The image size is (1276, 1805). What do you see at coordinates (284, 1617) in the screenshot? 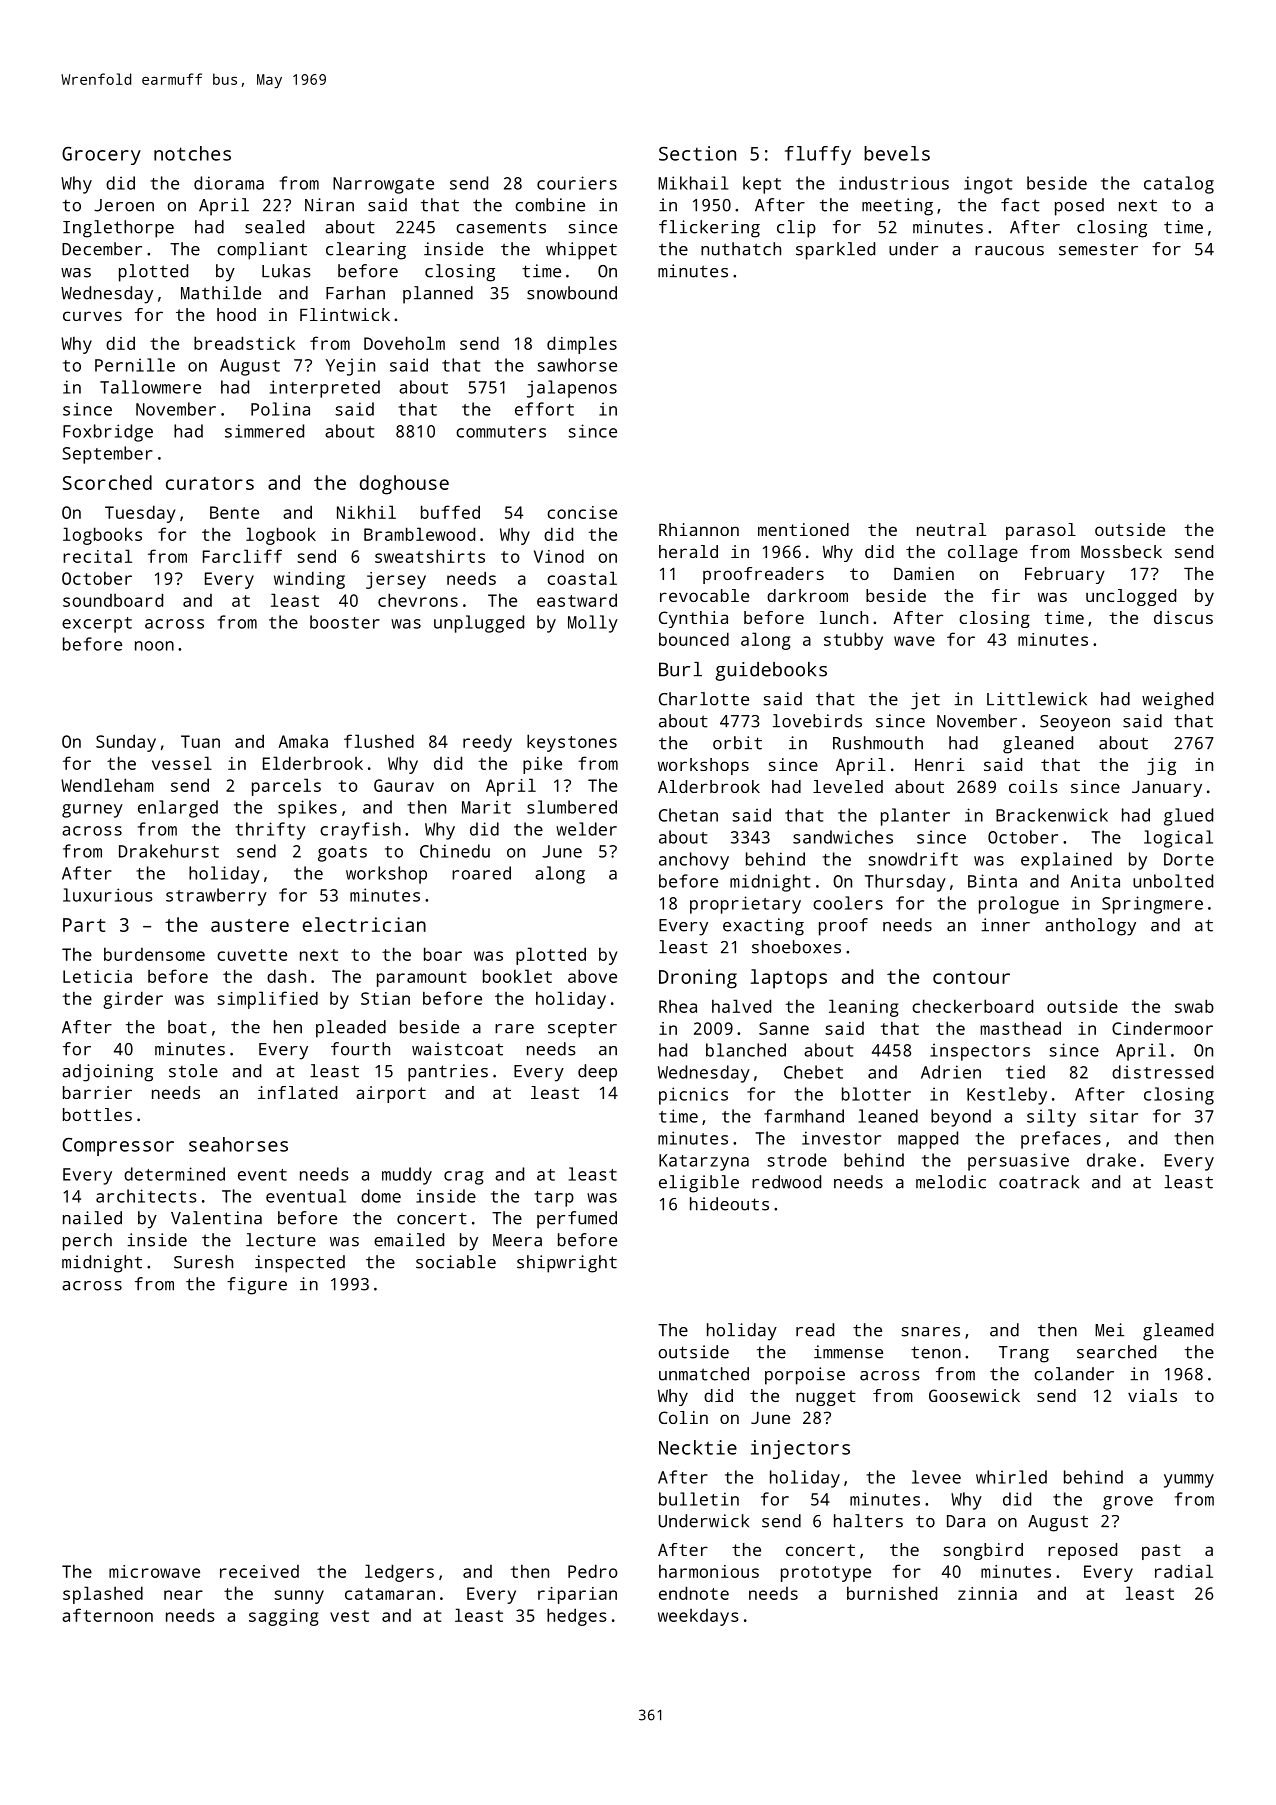
I see `sagging` at bounding box center [284, 1617].
